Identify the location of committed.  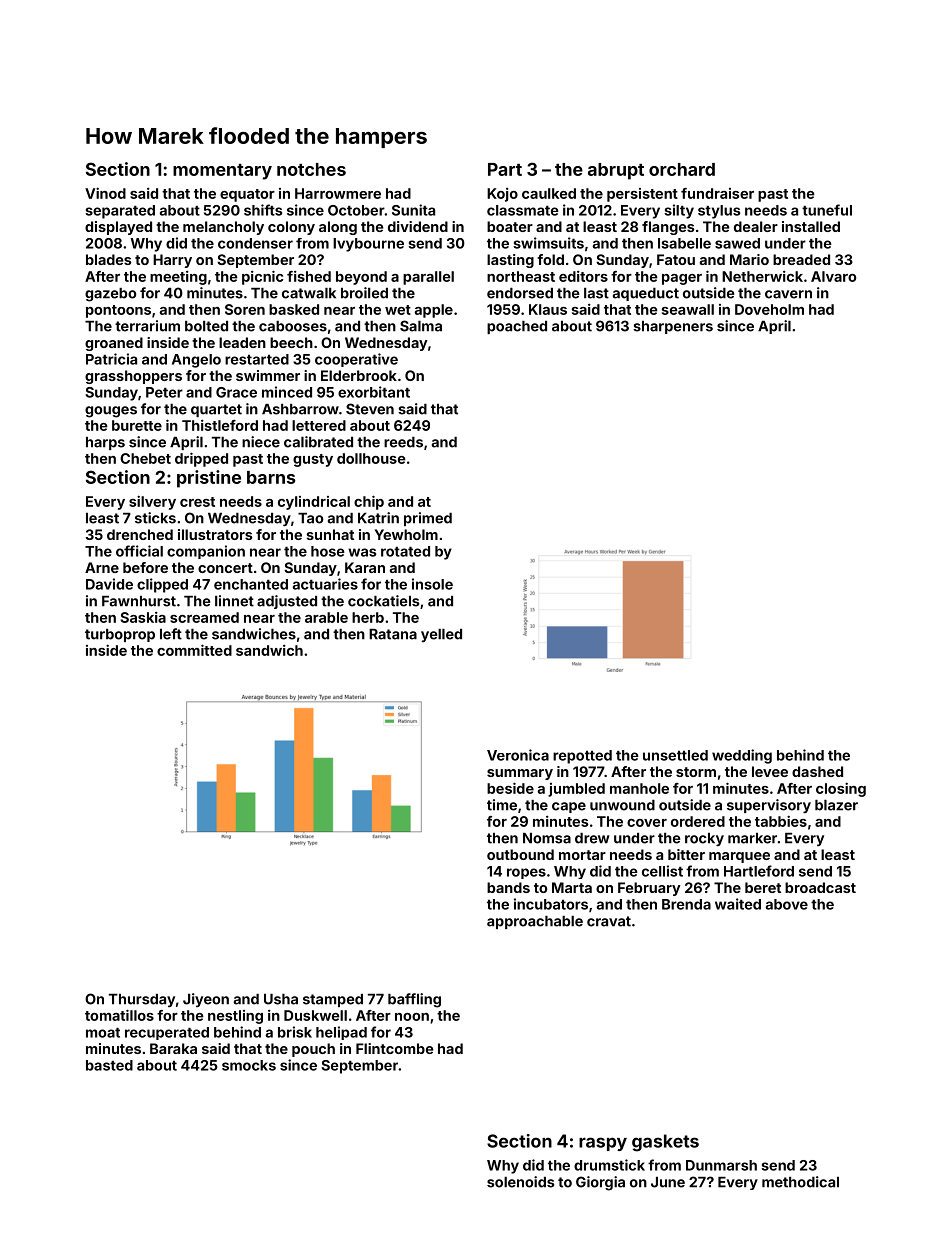
(194, 650).
